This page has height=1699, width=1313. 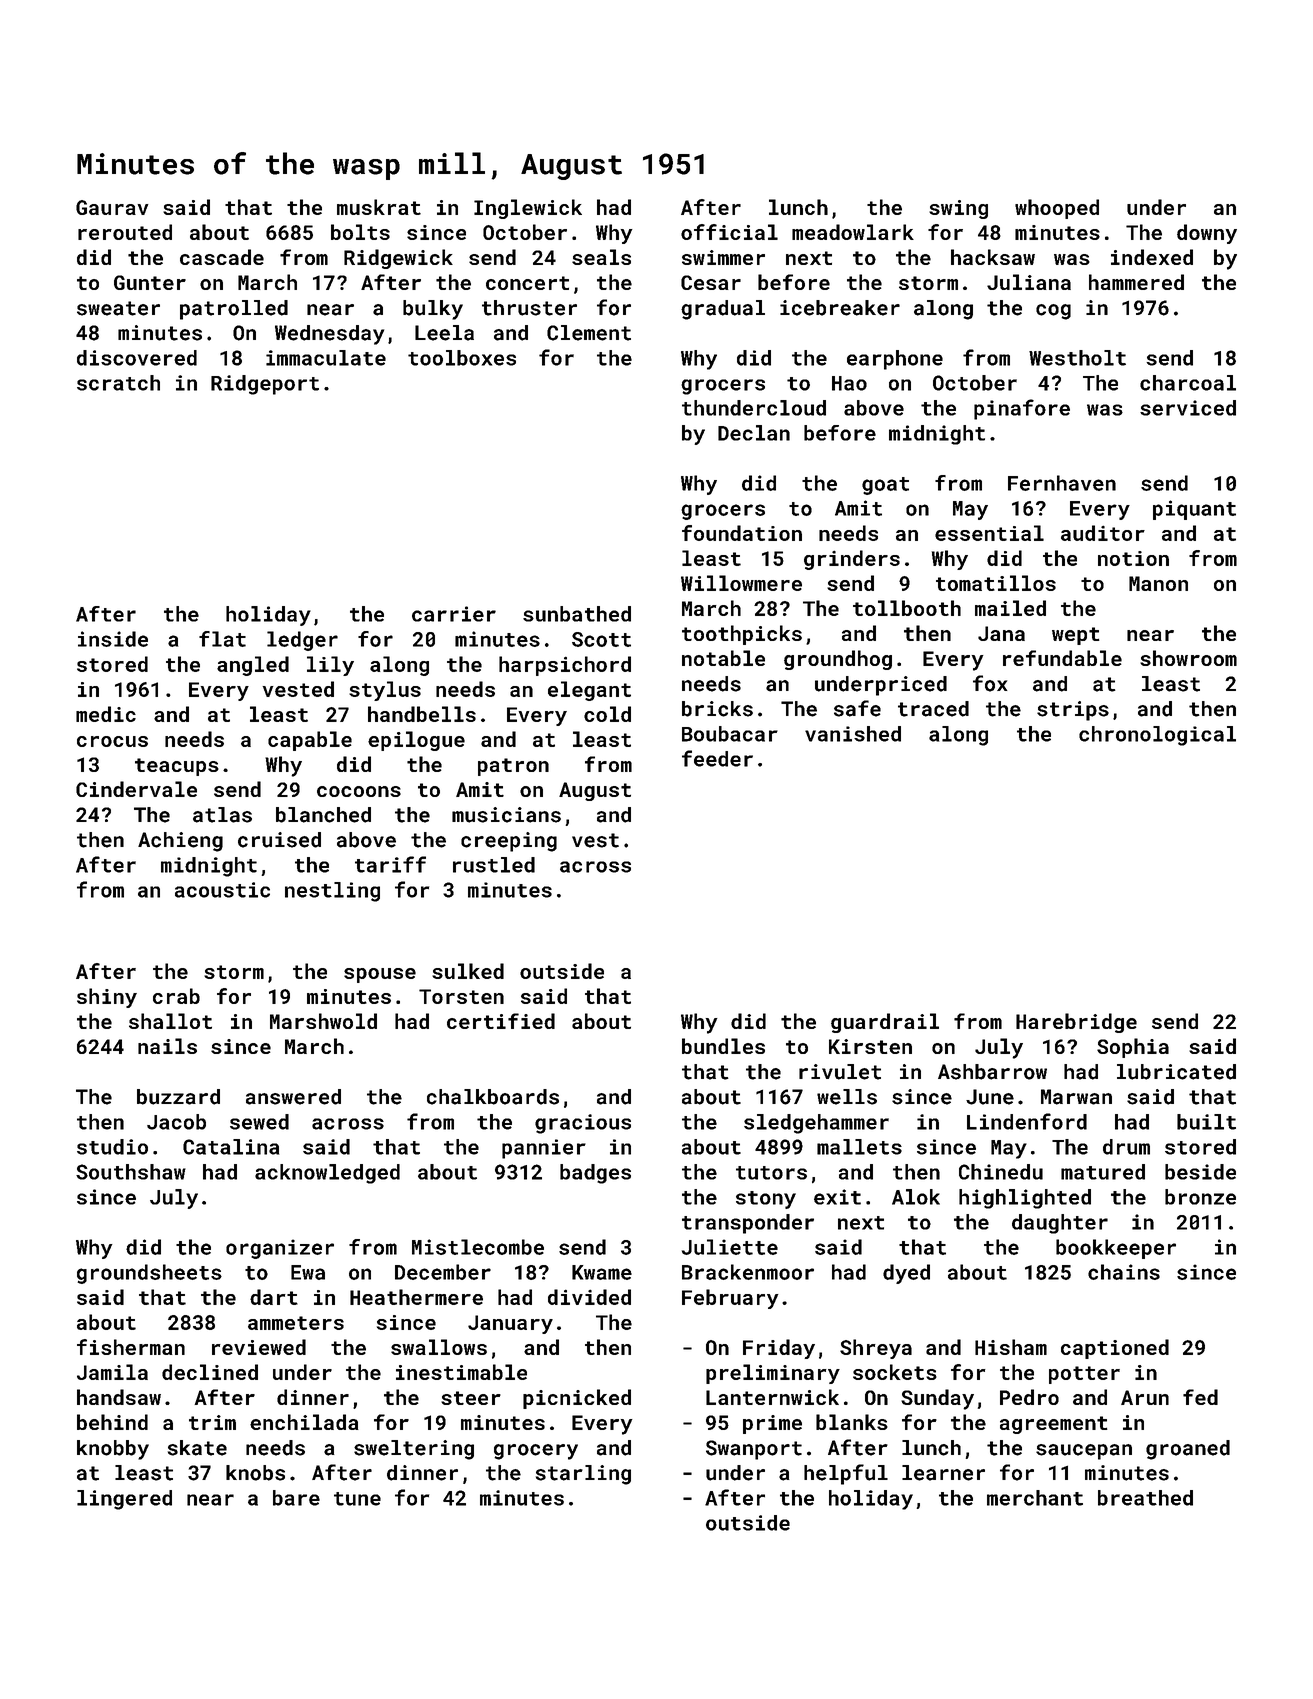 I want to click on Marshwold, so click(x=323, y=1021).
